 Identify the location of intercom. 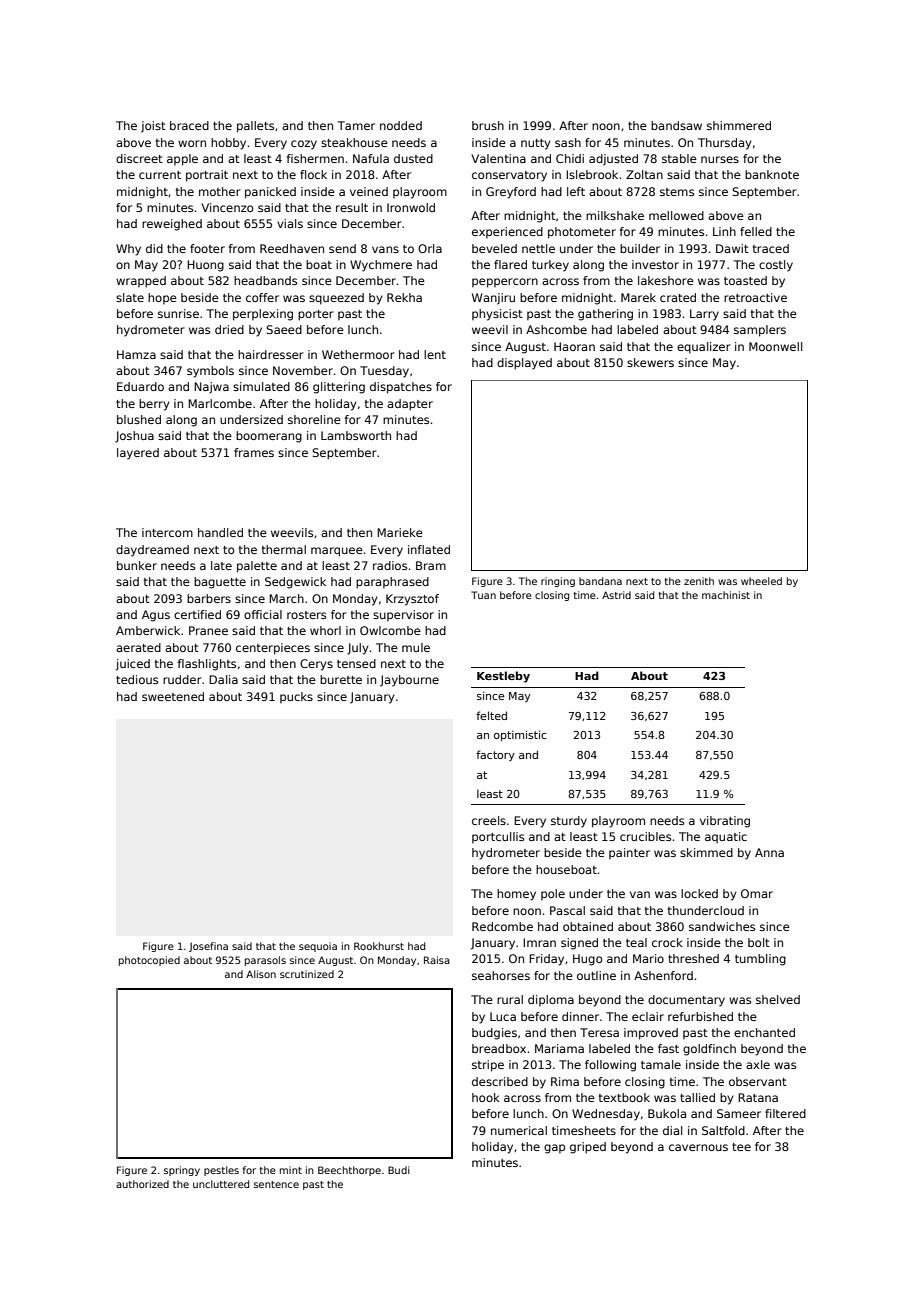
(167, 532).
